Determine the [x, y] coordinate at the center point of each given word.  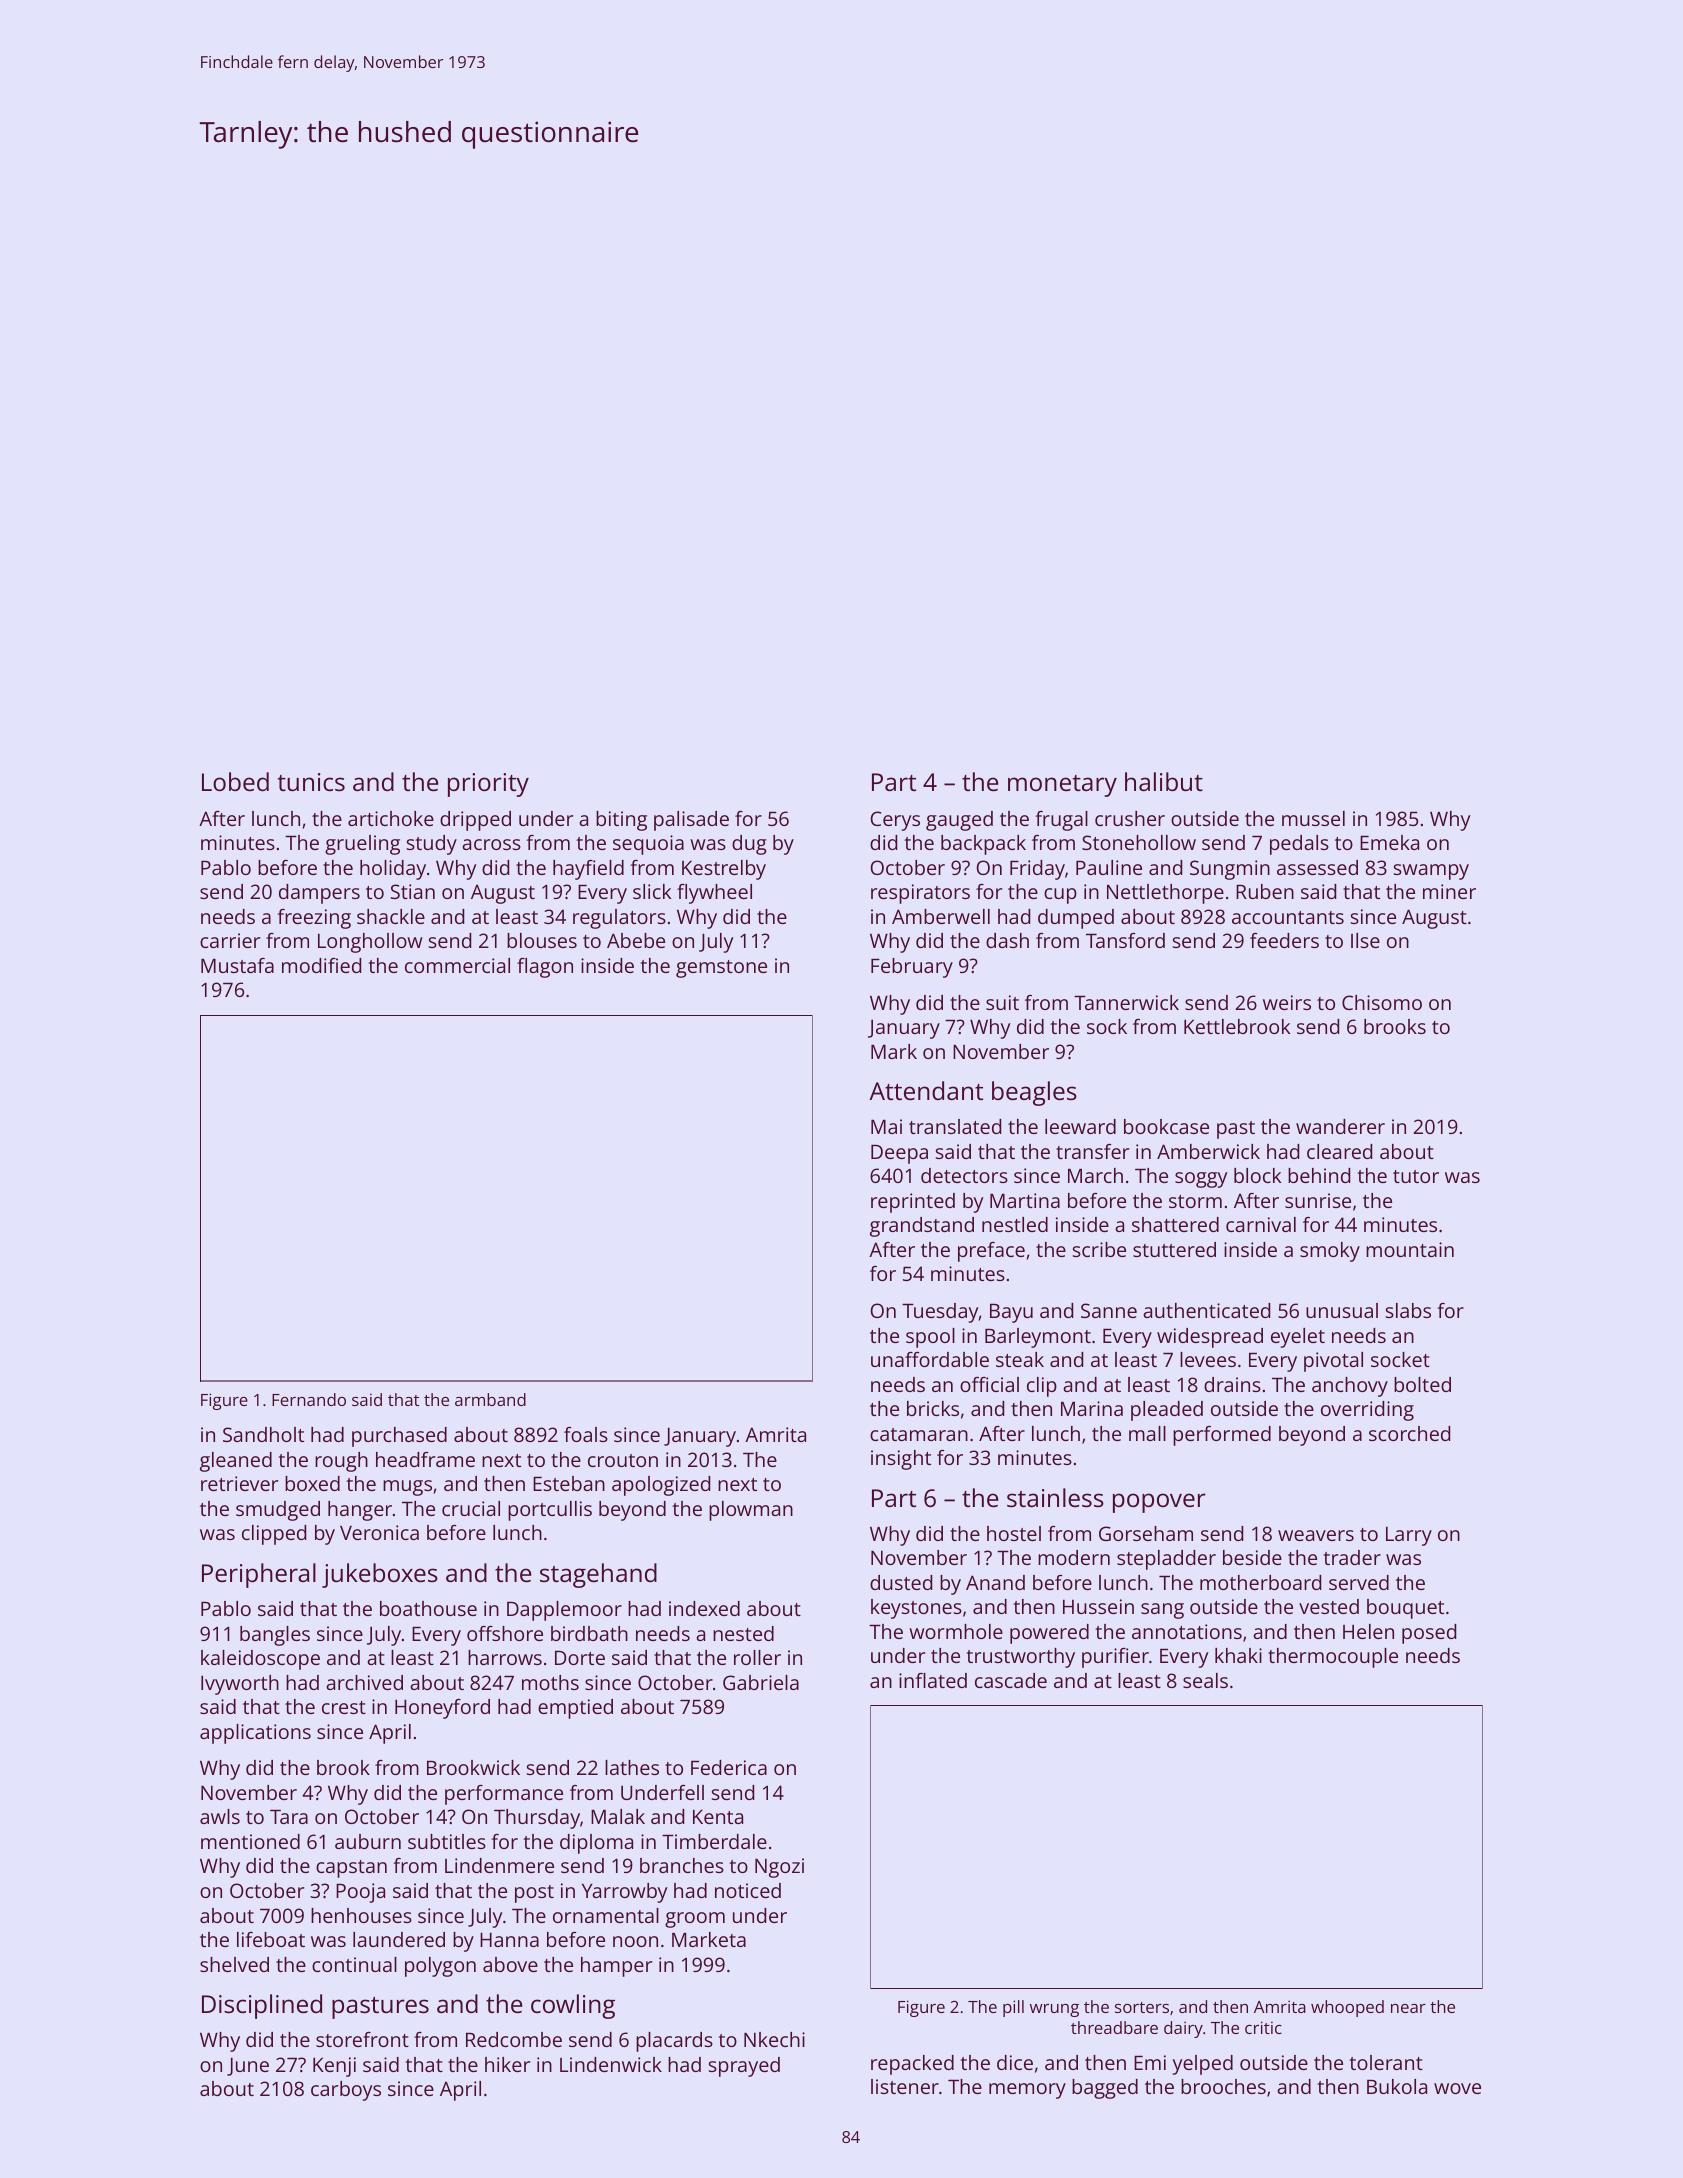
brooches [1223, 2086]
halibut [1164, 781]
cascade [1011, 1680]
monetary [1062, 786]
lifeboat [271, 1939]
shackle [391, 916]
